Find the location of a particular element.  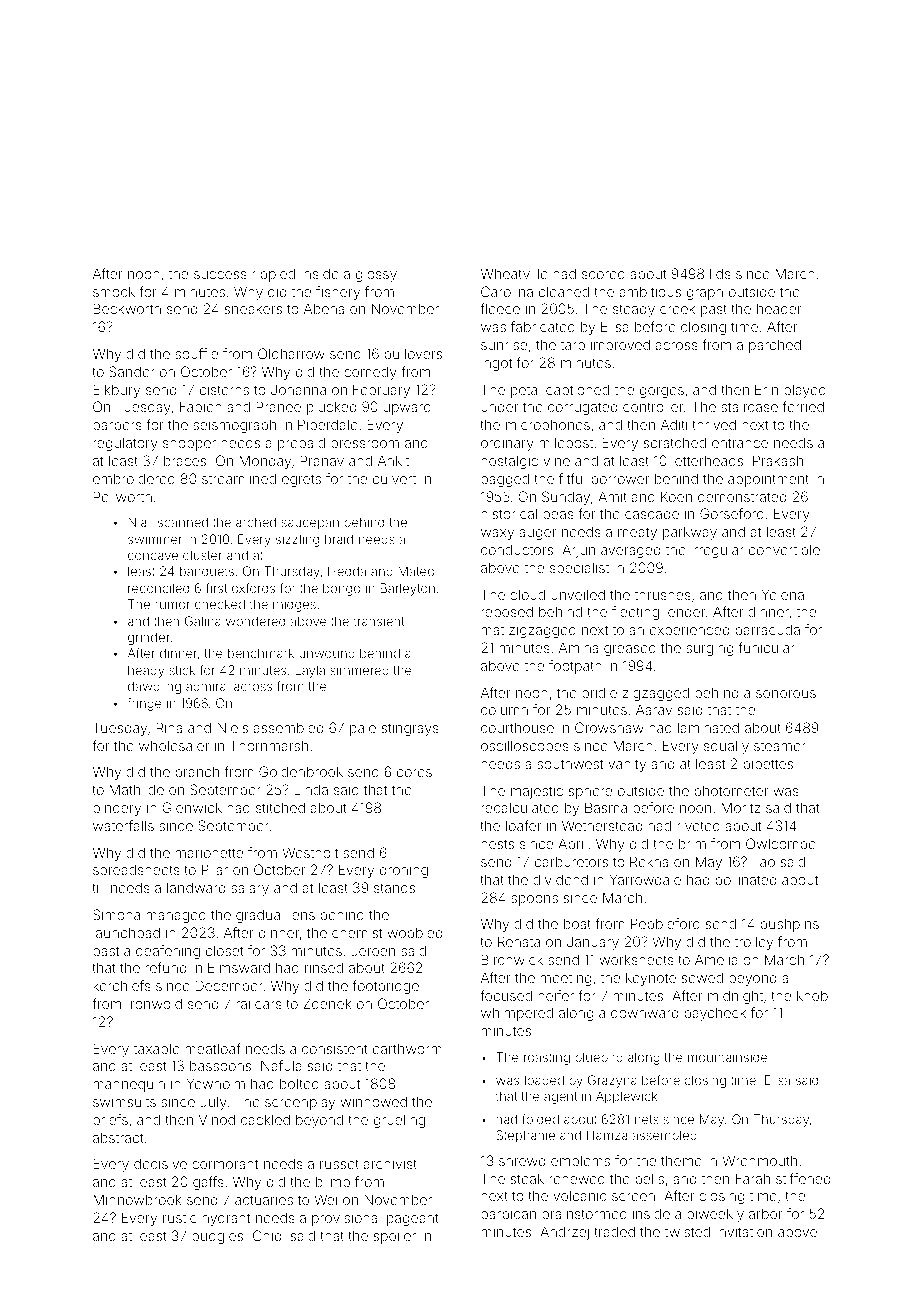

Beckworth is located at coordinates (127, 308).
